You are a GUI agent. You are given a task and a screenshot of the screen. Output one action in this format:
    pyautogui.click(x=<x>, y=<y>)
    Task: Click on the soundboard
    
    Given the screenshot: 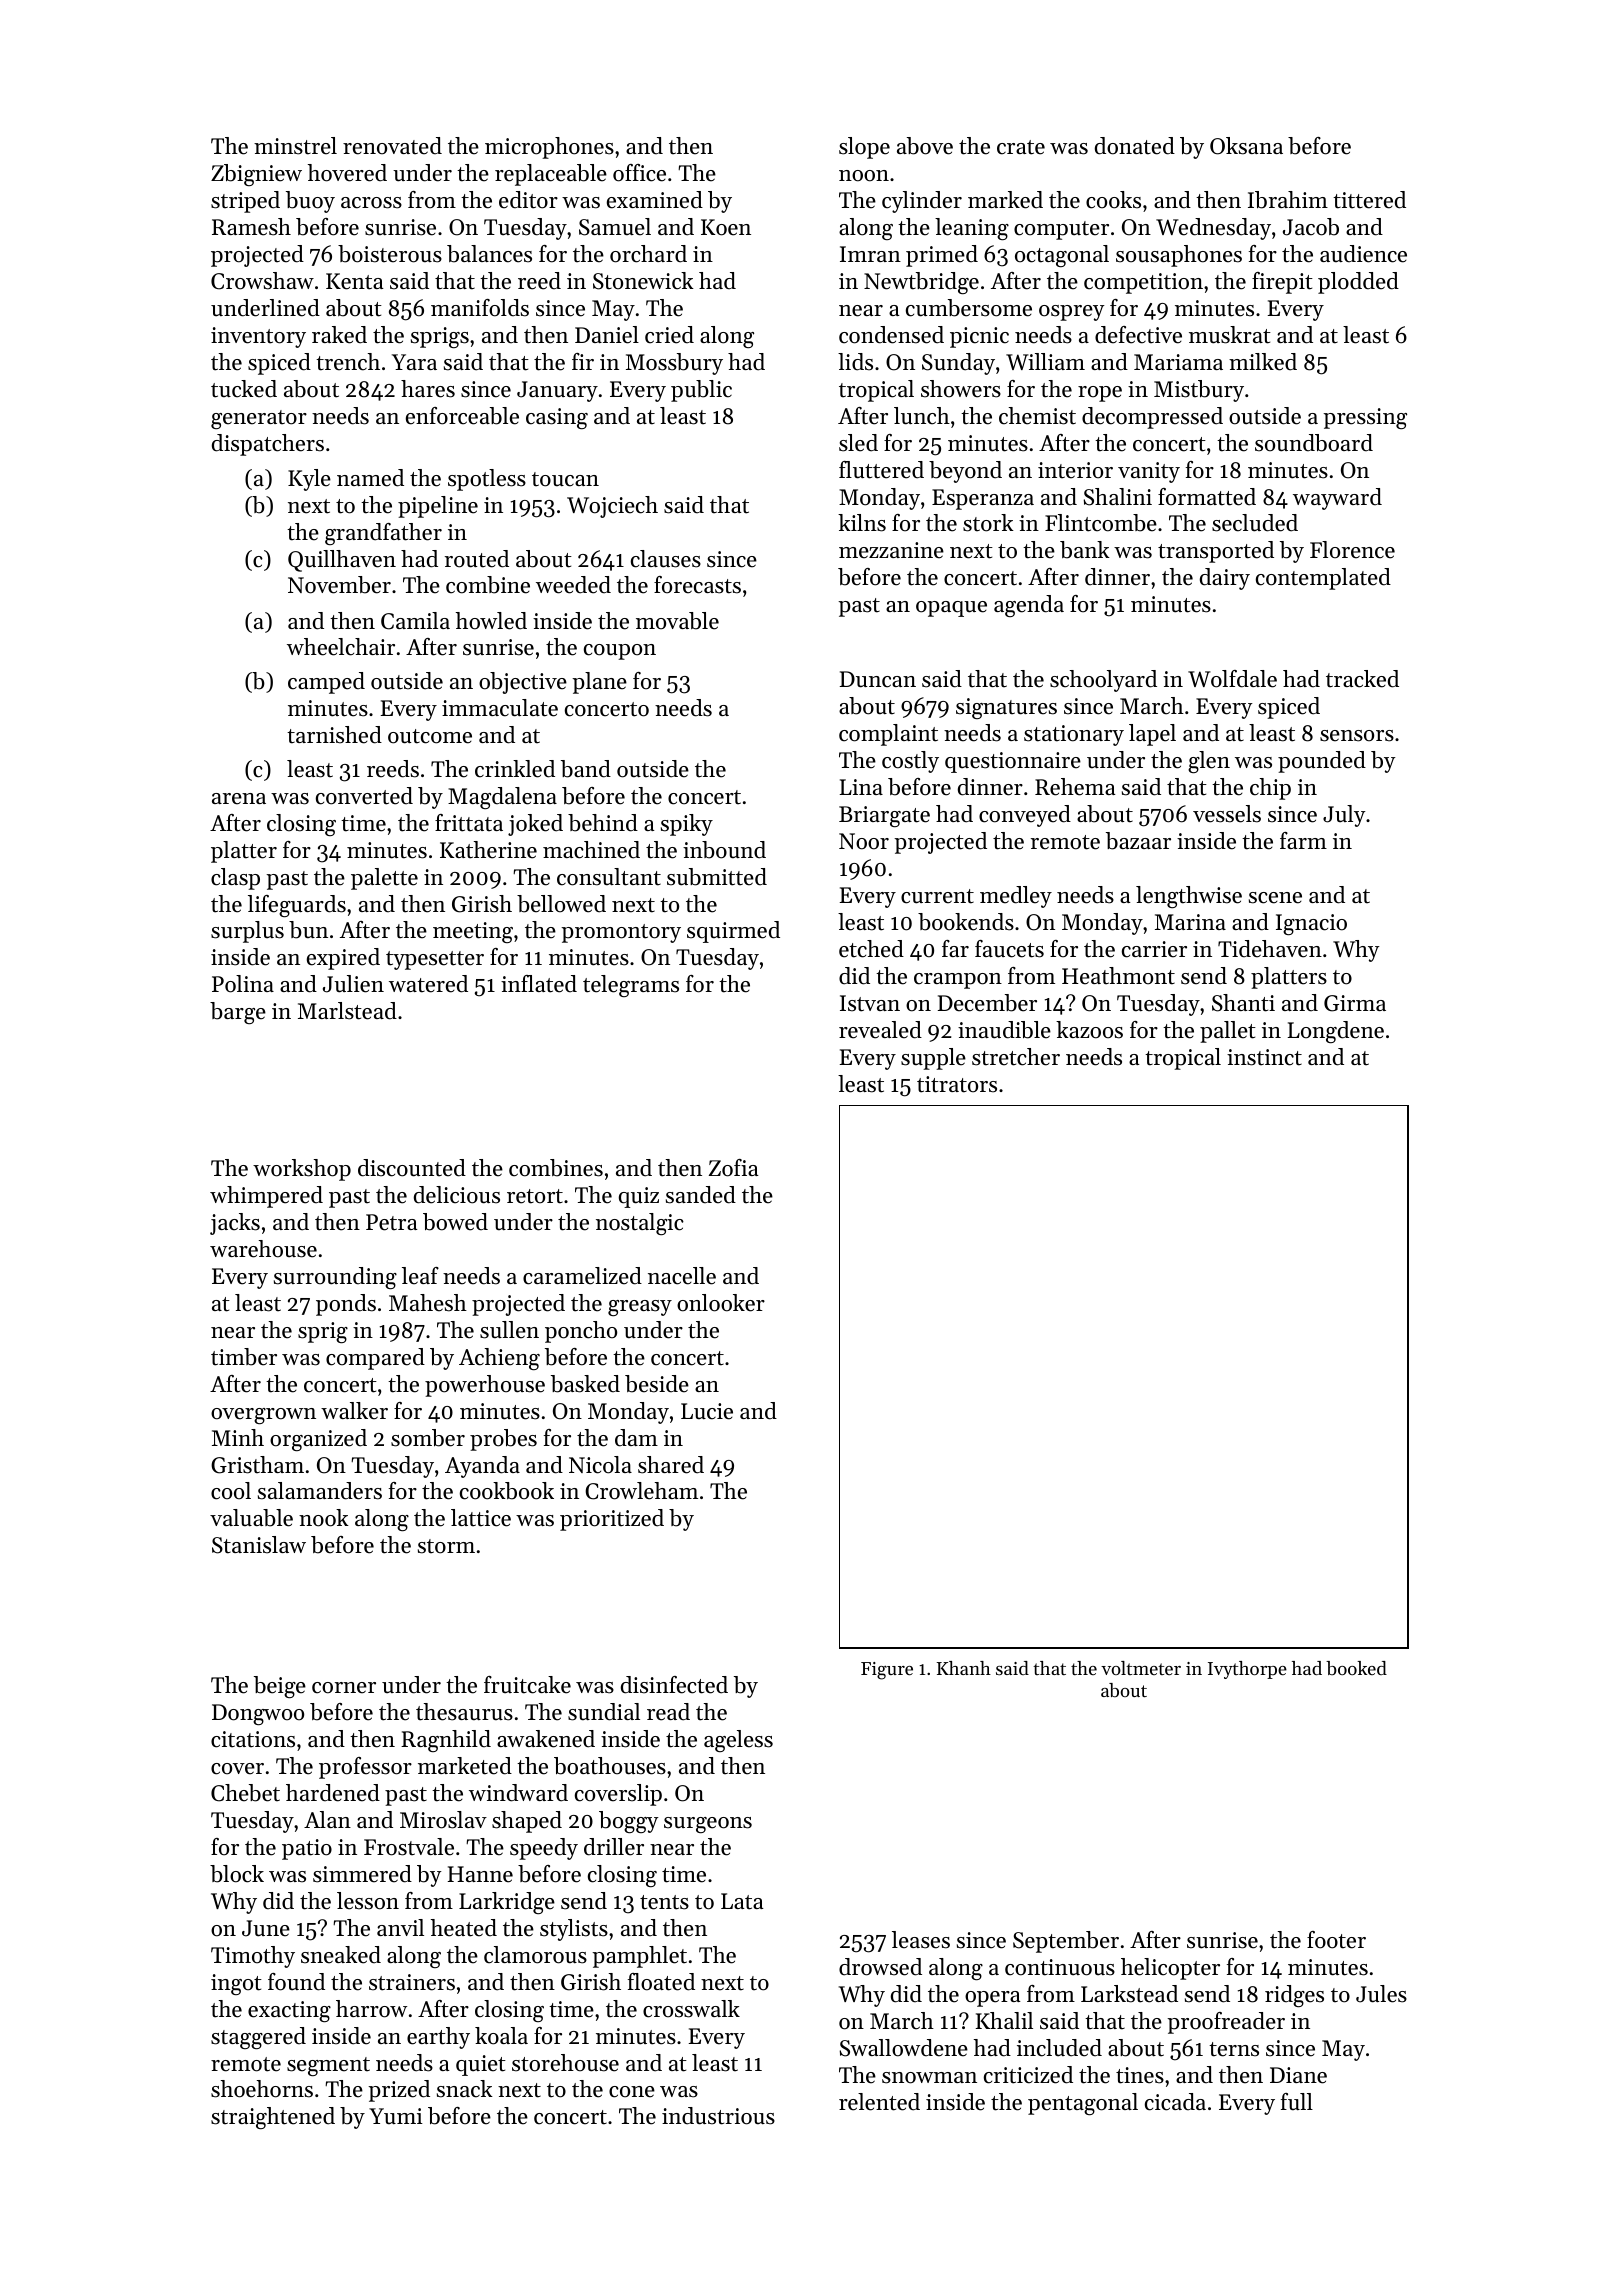 What is the action you would take?
    pyautogui.click(x=1314, y=443)
